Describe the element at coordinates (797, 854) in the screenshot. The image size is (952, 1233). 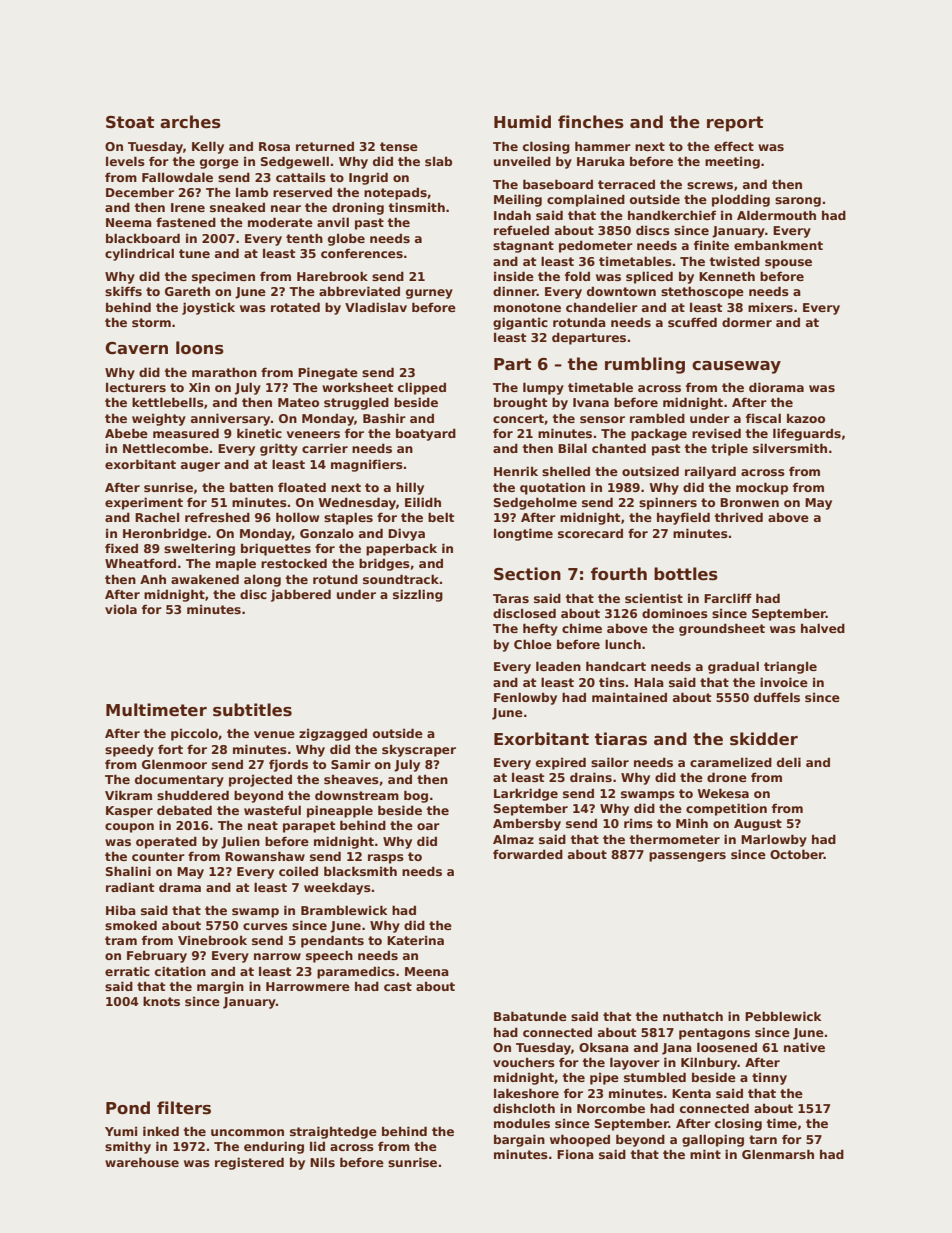
I see `October` at that location.
